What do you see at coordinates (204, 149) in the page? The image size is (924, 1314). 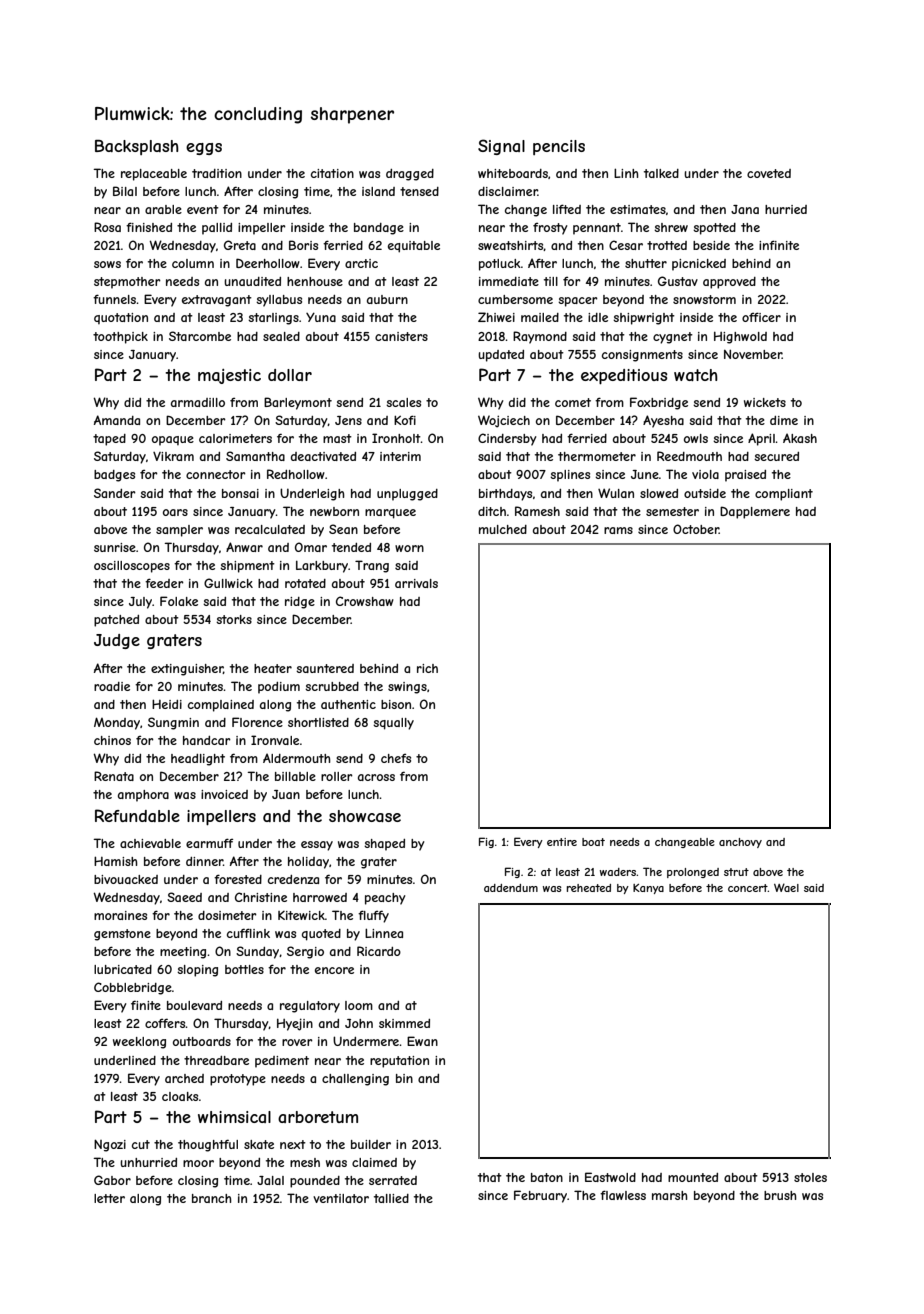 I see `eggs` at bounding box center [204, 149].
